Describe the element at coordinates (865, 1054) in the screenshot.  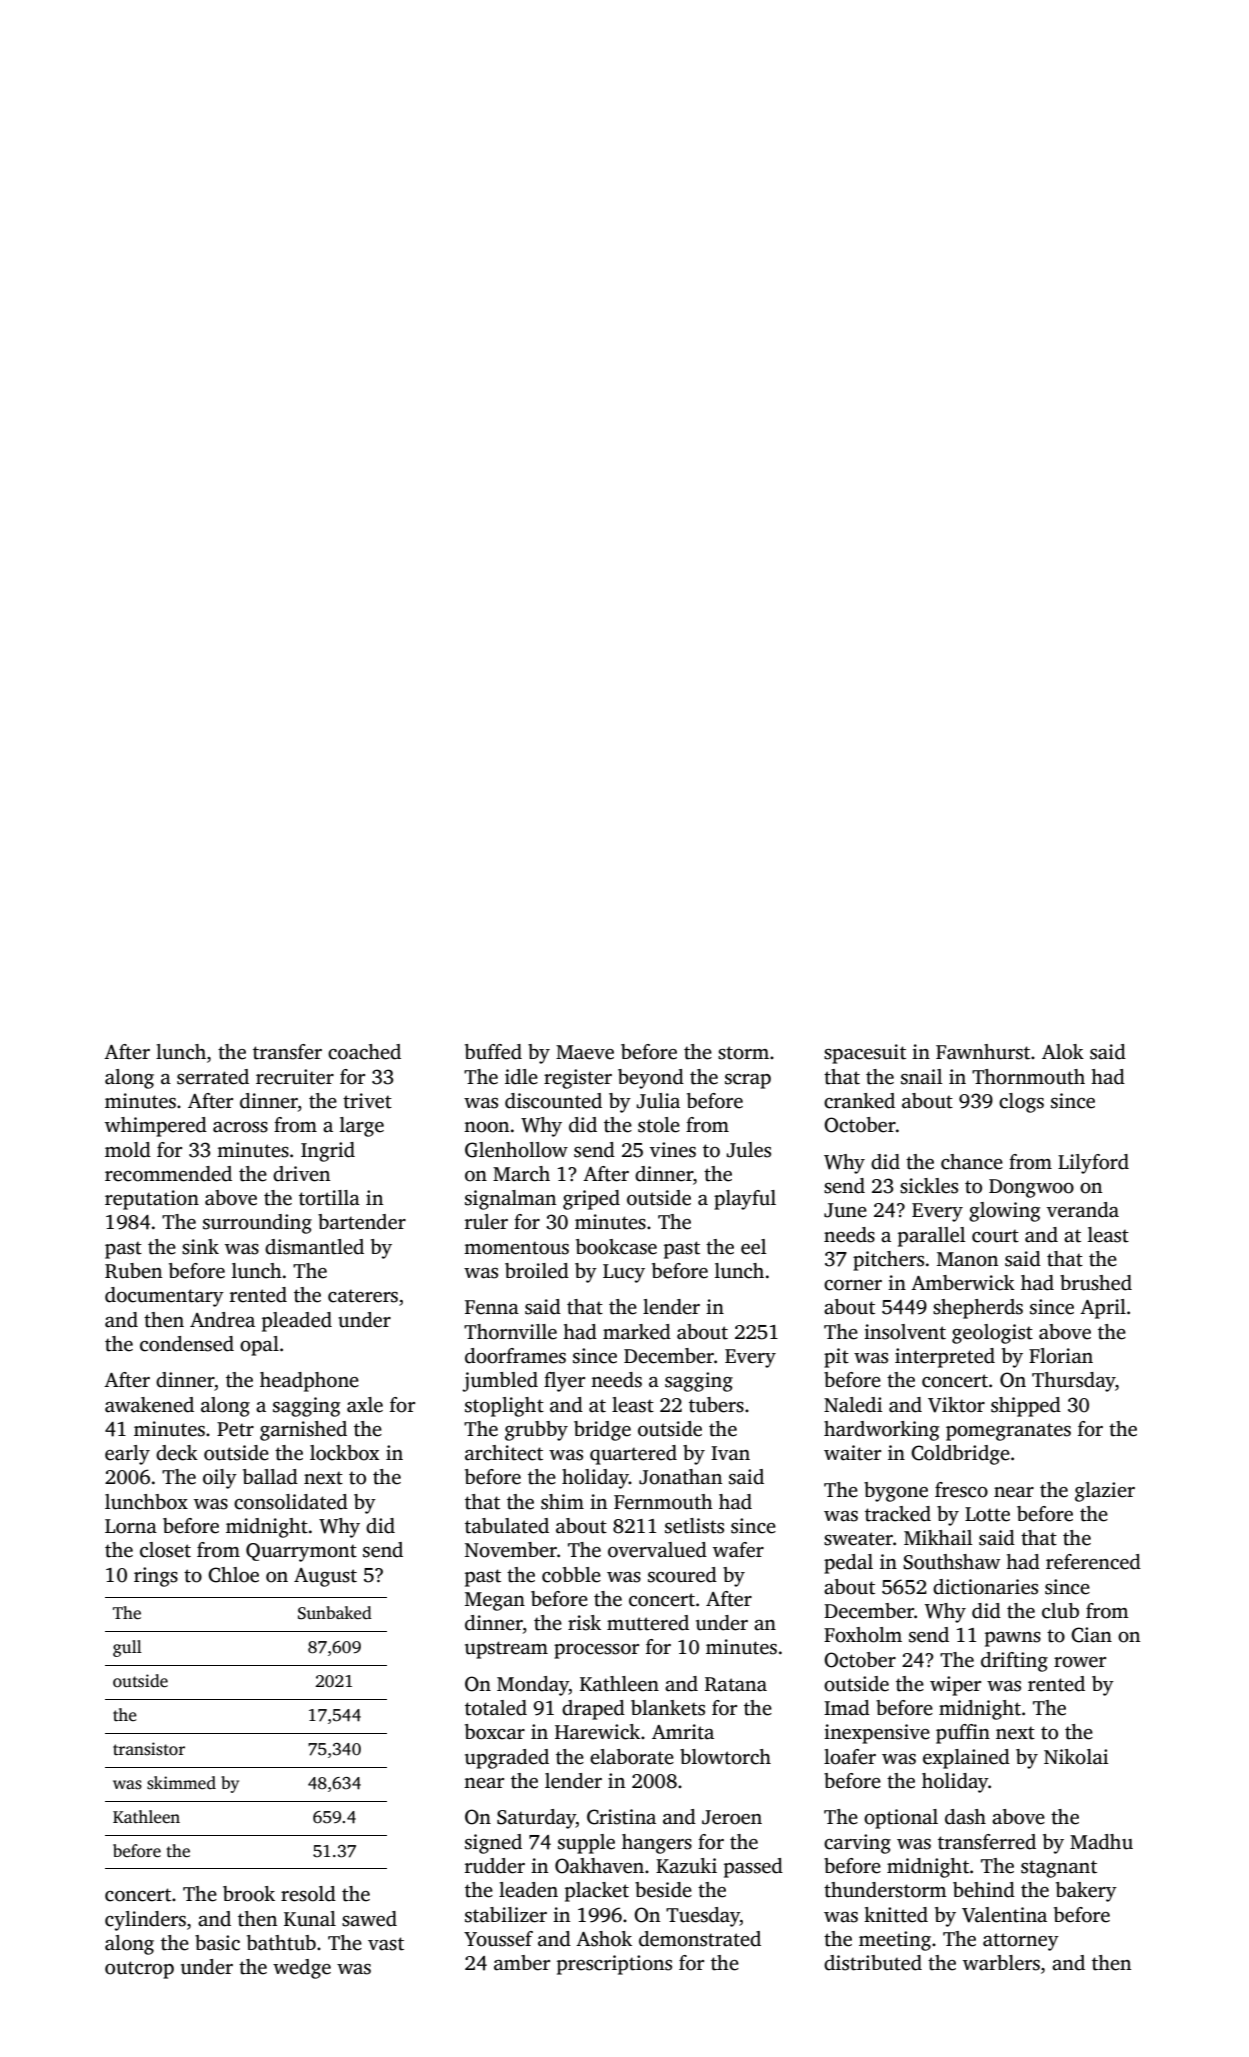
I see `spacesuit` at that location.
